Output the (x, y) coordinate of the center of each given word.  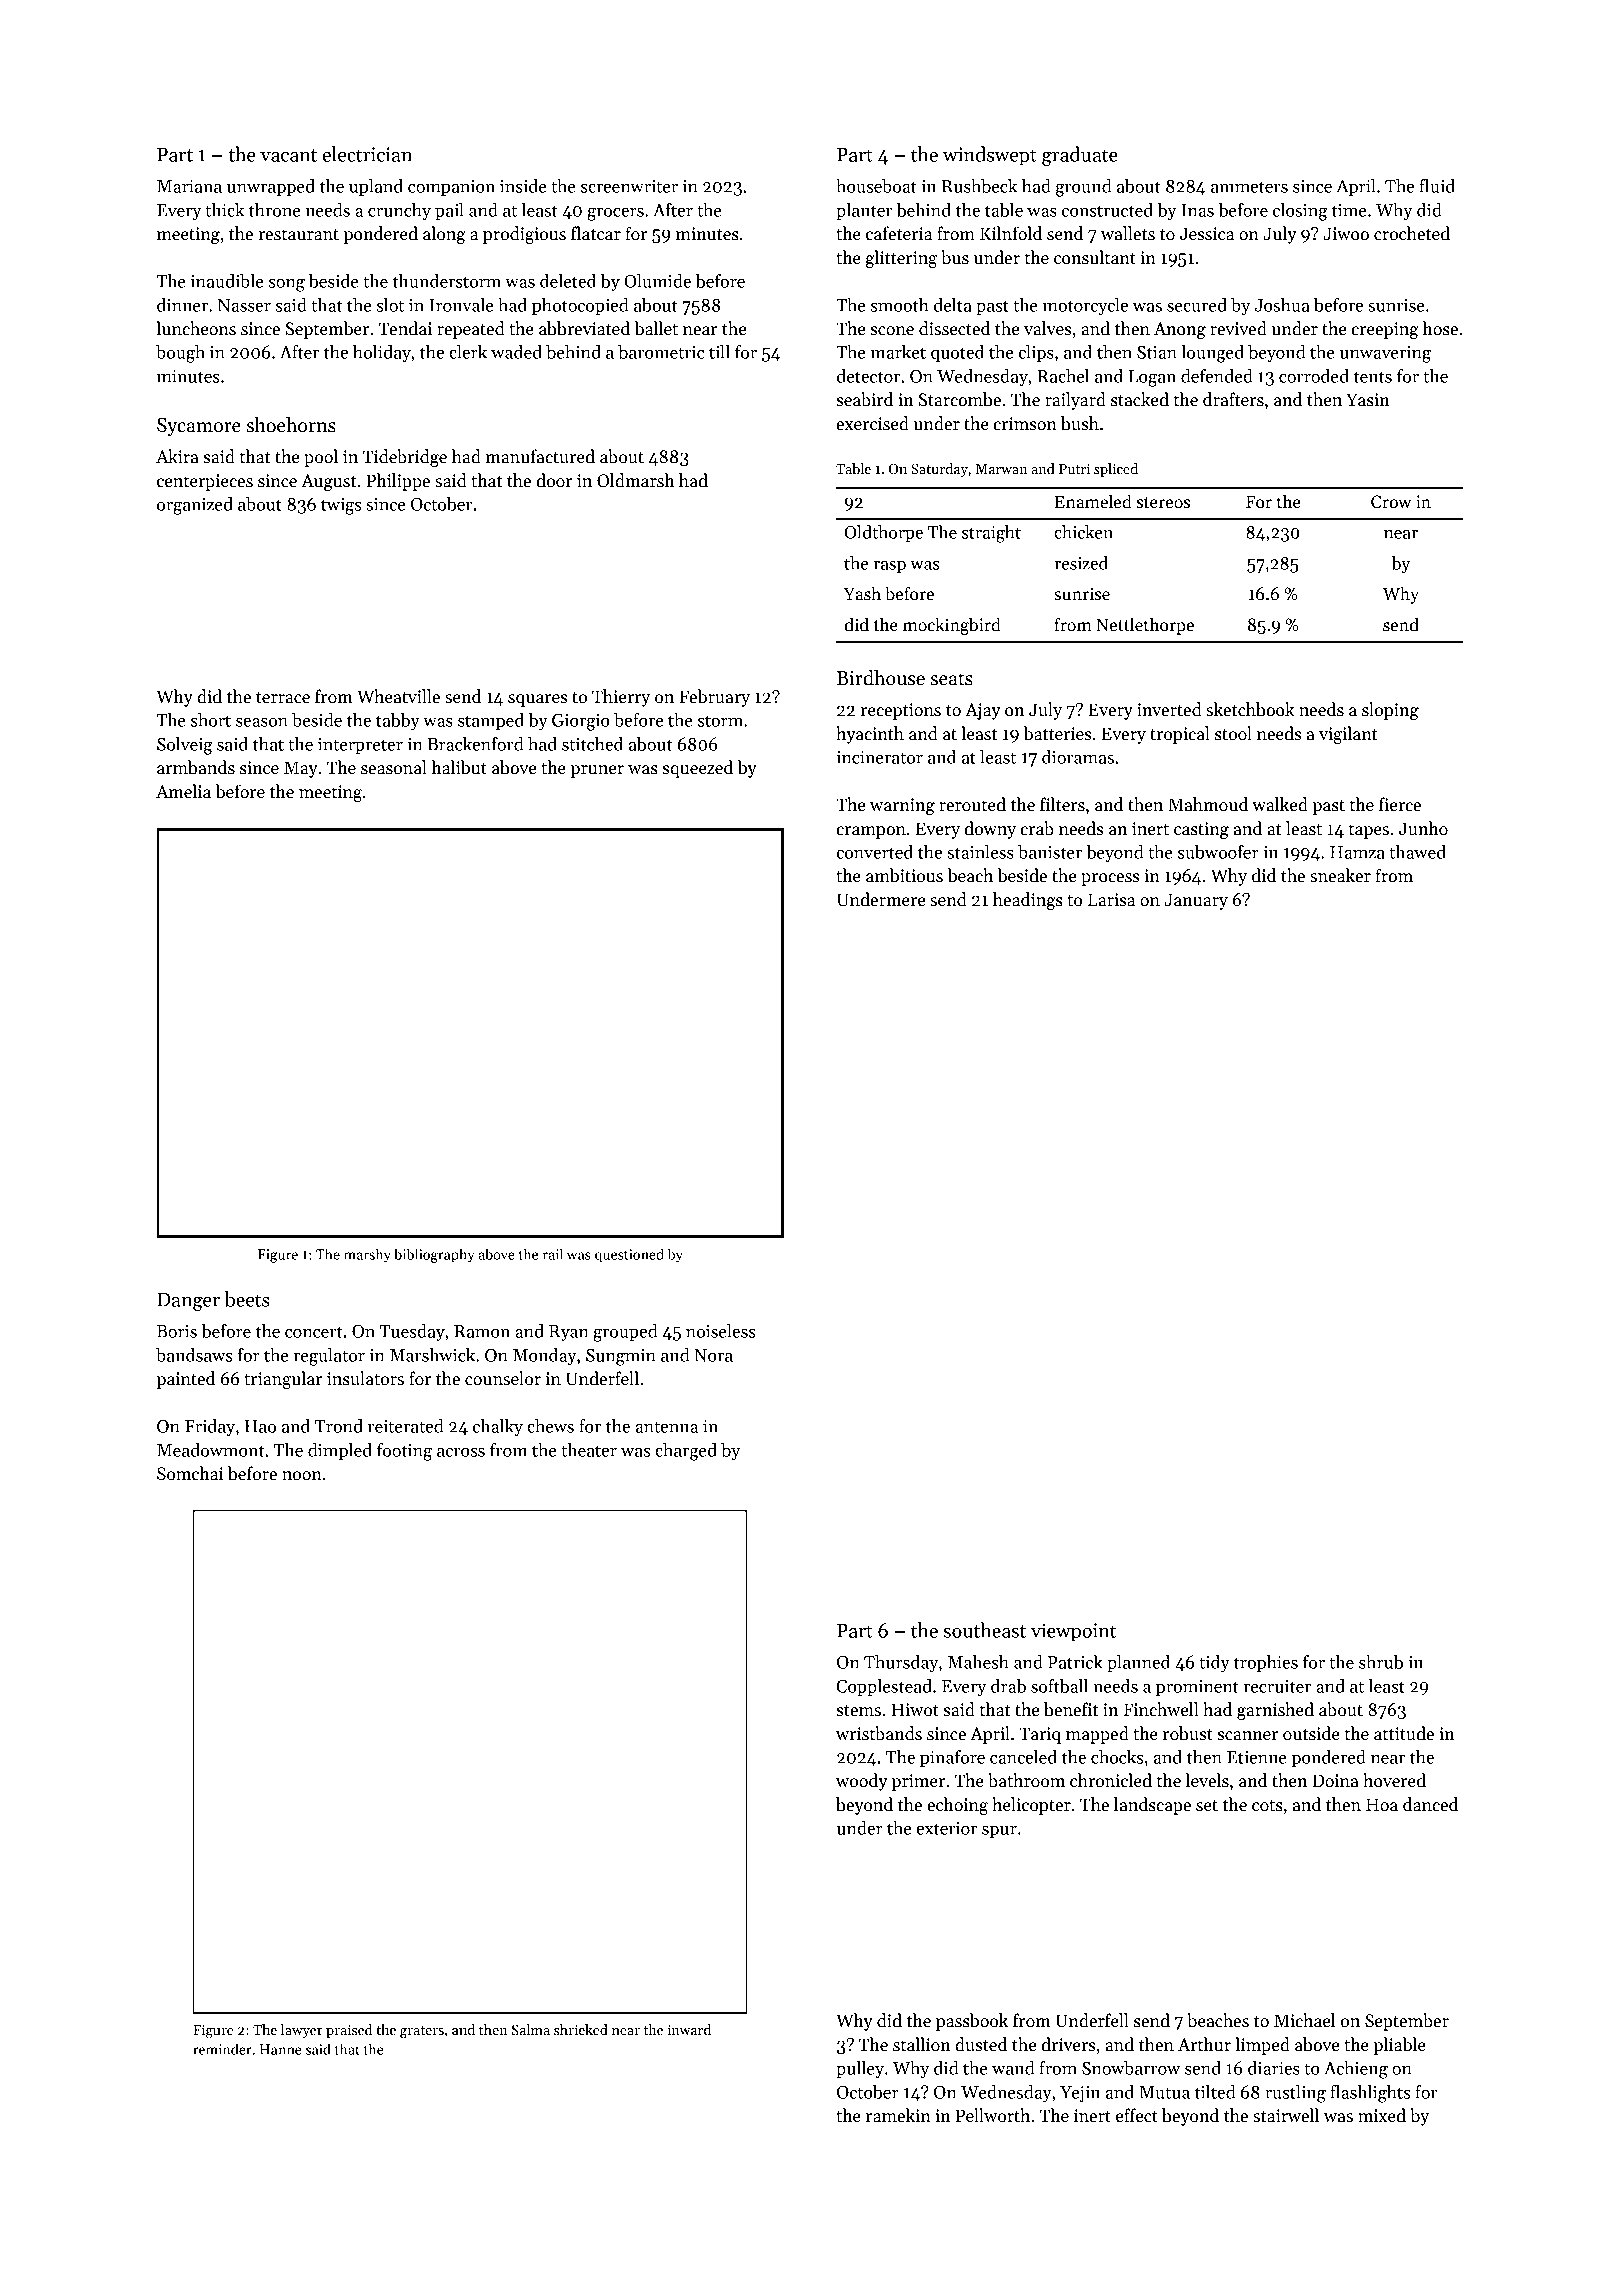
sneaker (1340, 875)
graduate (1080, 156)
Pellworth (993, 2115)
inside (523, 186)
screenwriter (629, 186)
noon (302, 1476)
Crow (1391, 502)
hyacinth (870, 735)
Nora (713, 1355)
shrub (1381, 1662)
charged (686, 1452)
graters (422, 2032)
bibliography (434, 1255)
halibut (459, 767)
